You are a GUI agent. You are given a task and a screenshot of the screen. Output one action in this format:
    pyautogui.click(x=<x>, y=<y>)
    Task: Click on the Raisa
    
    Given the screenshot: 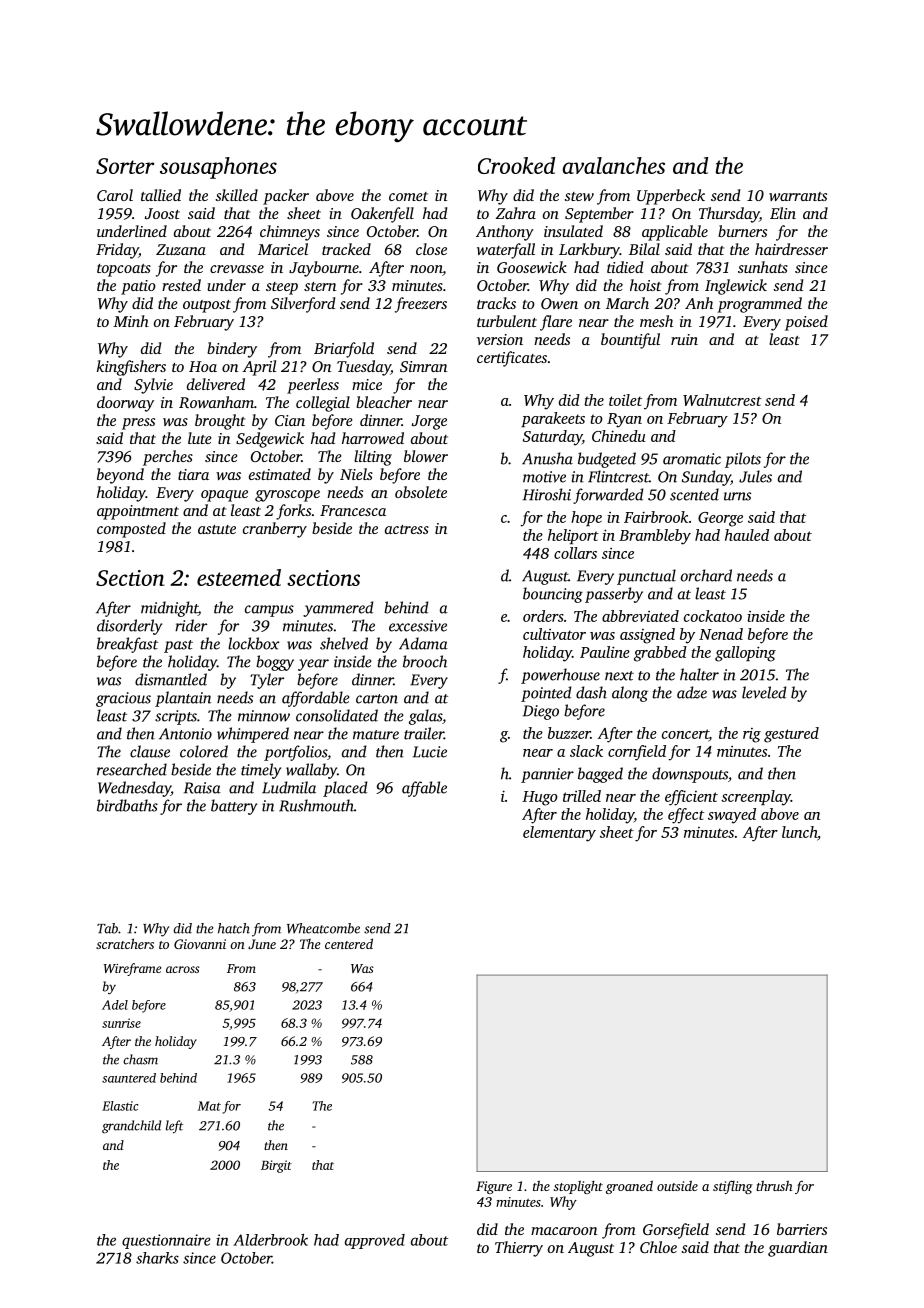 What is the action you would take?
    pyautogui.click(x=202, y=788)
